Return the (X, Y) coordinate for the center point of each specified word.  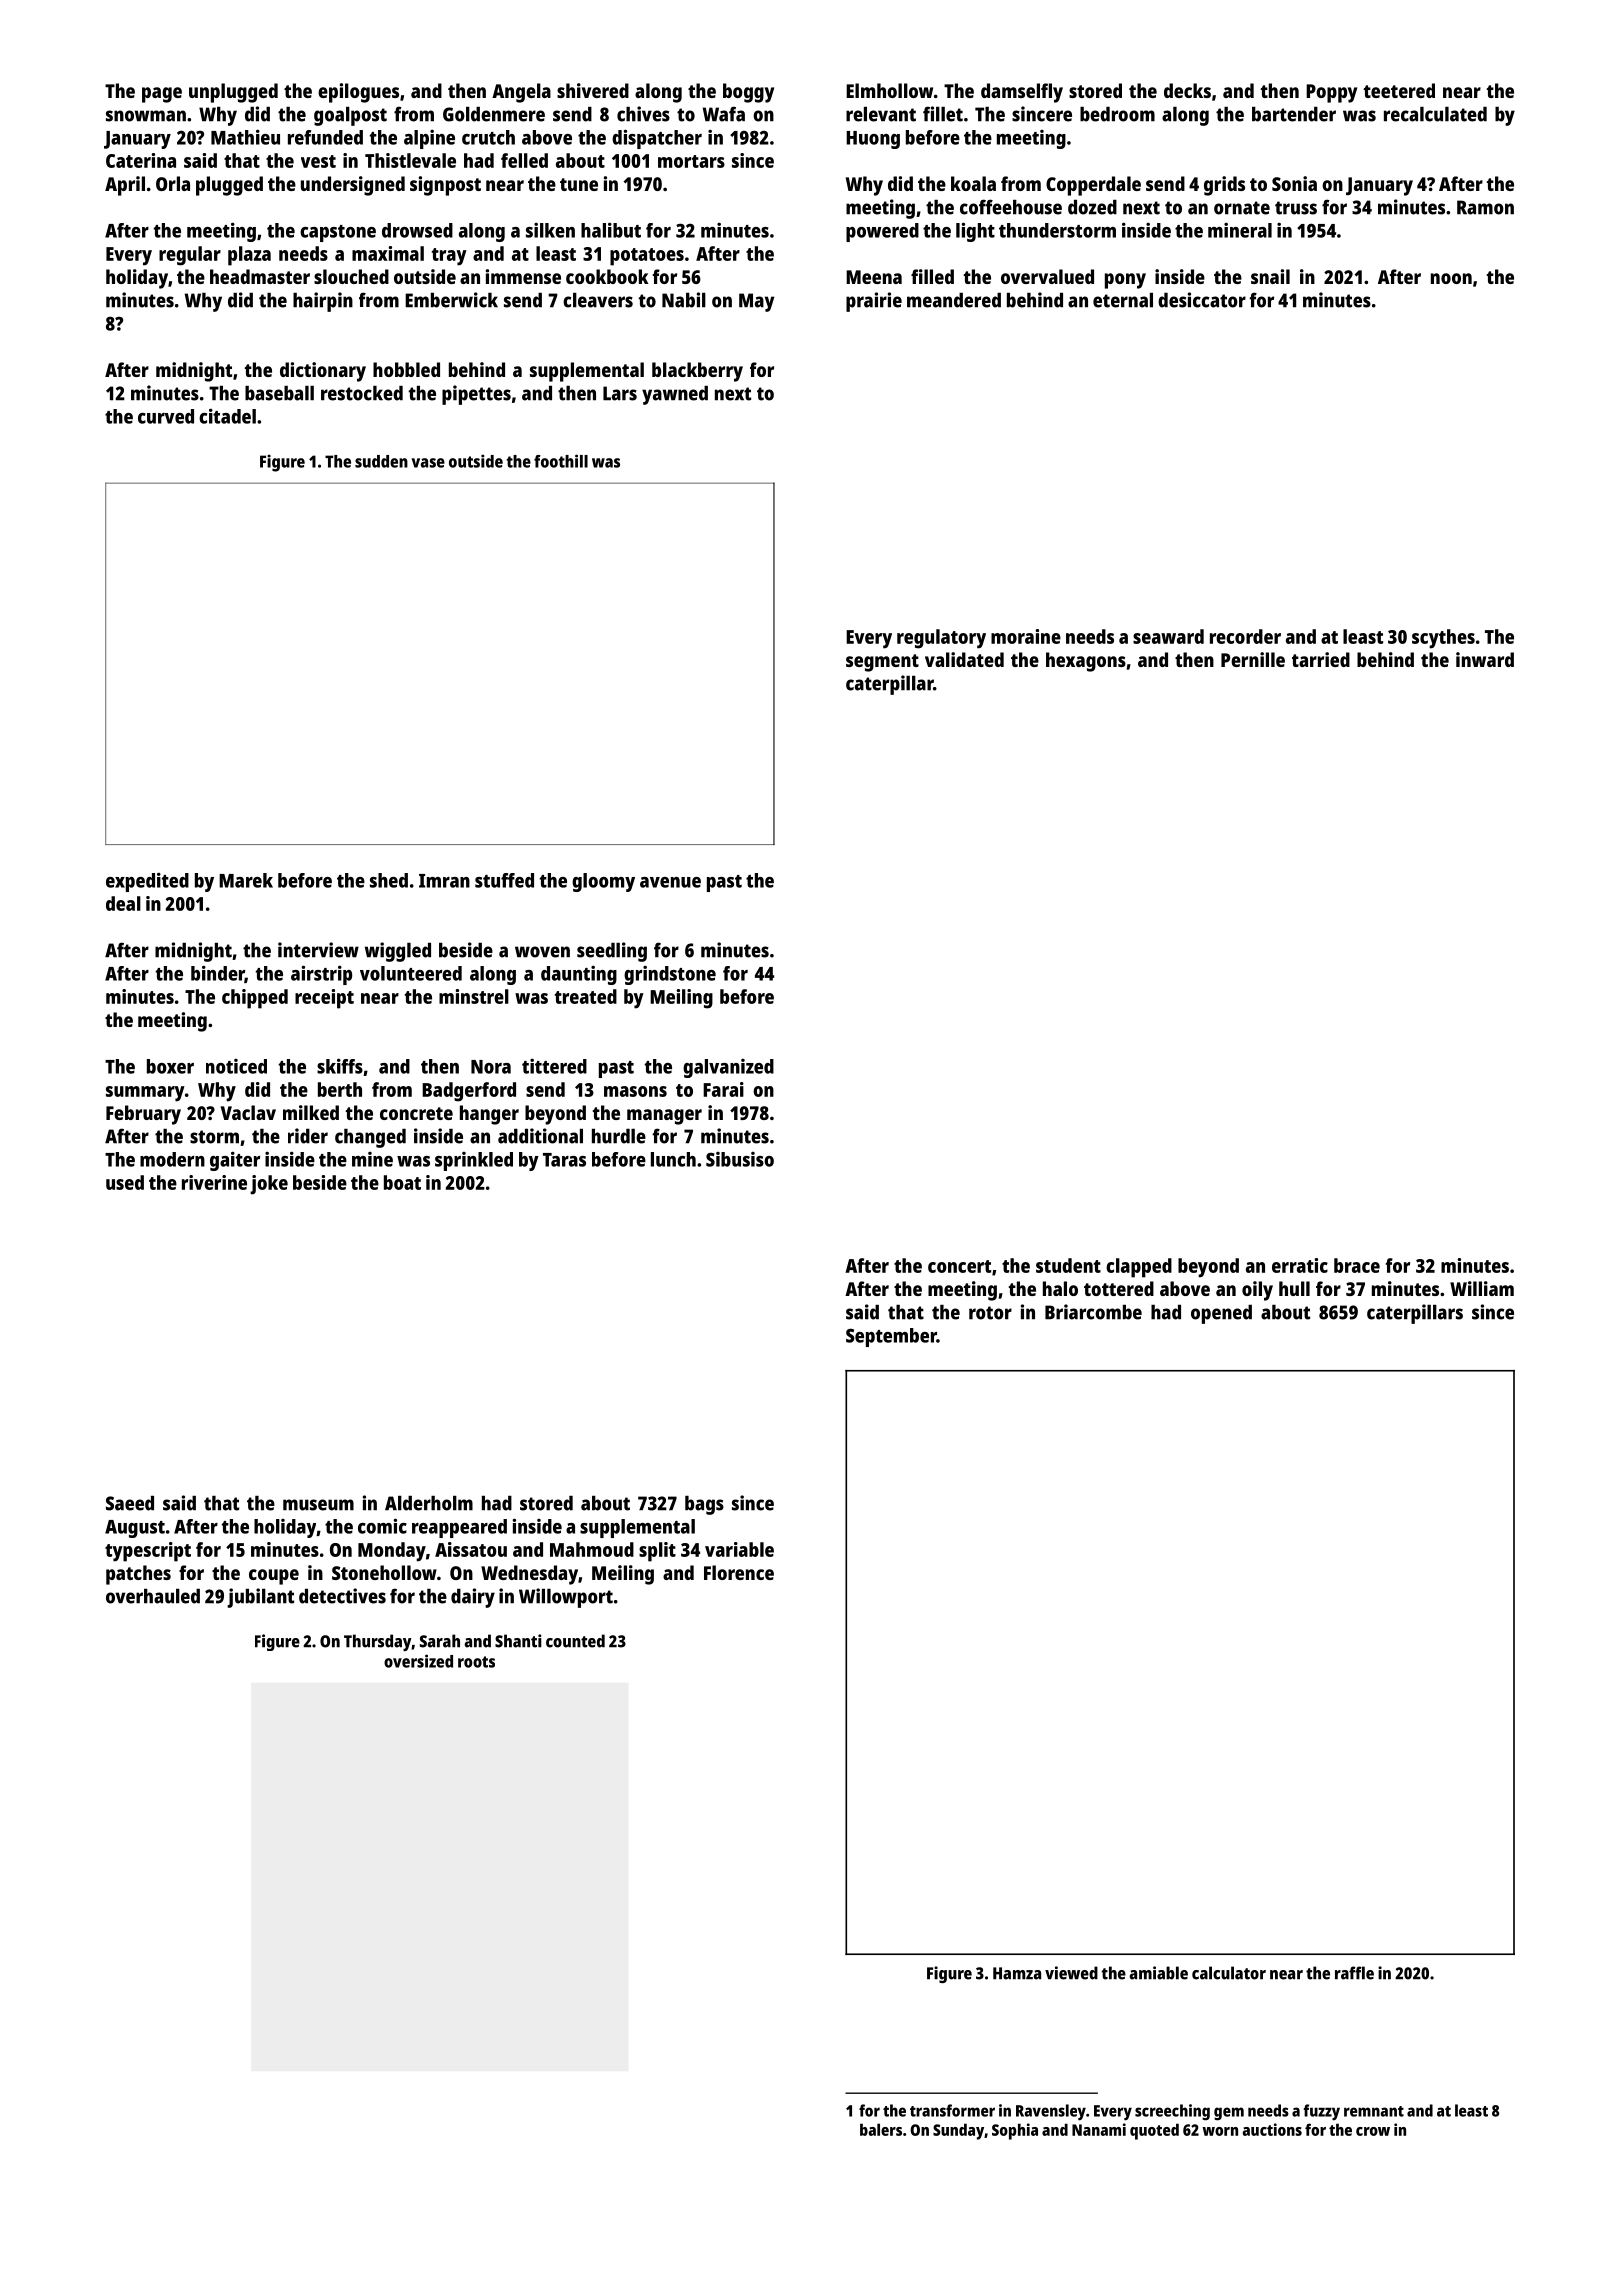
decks (1187, 90)
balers (881, 2129)
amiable (1158, 1973)
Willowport (566, 1598)
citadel (227, 416)
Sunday (958, 2131)
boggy (748, 93)
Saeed (130, 1503)
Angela (521, 93)
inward (1485, 659)
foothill (561, 461)
